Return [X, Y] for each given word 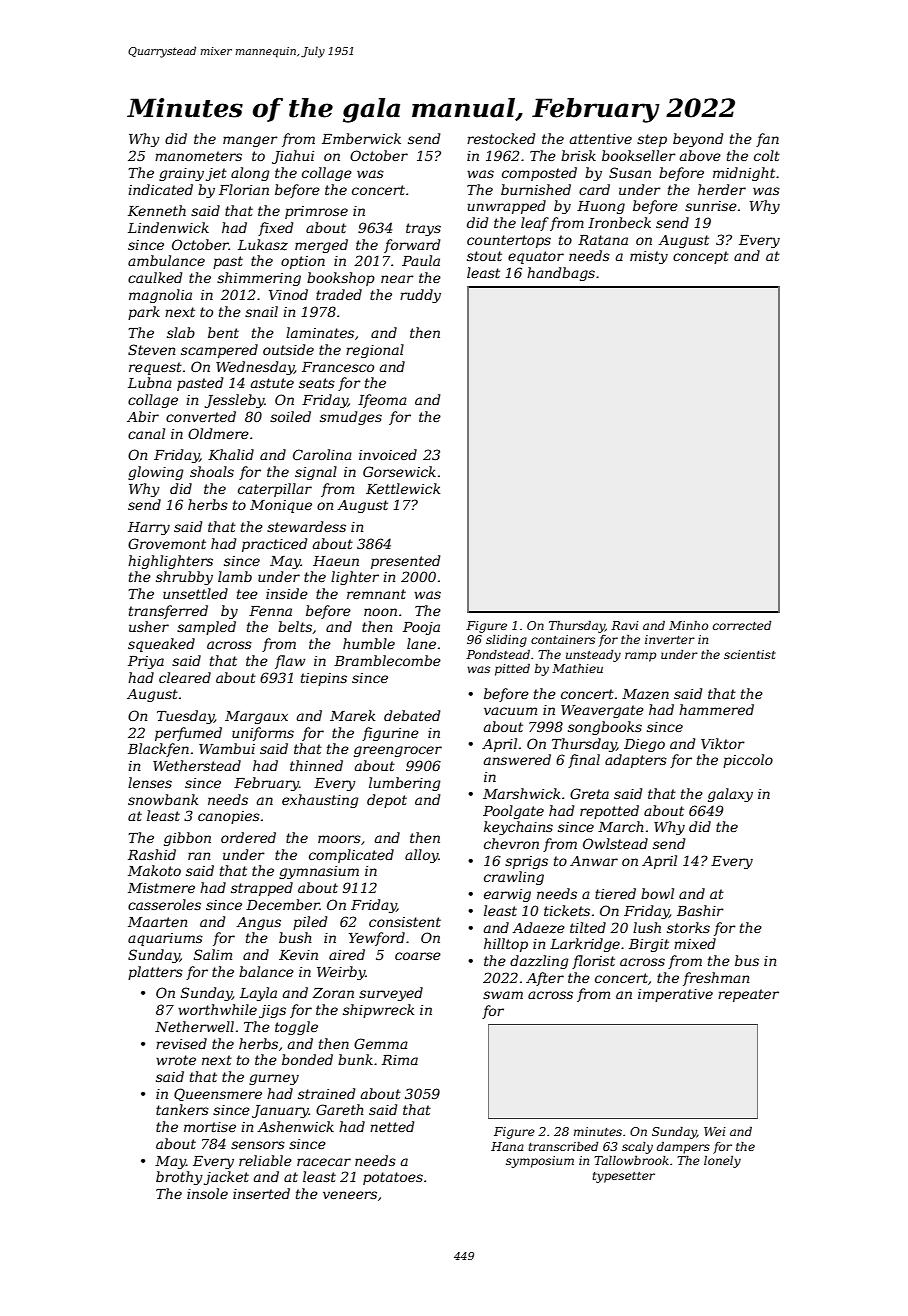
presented [405, 562]
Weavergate [602, 711]
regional [375, 351]
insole [207, 1193]
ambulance [166, 260]
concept [701, 257]
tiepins [324, 679]
